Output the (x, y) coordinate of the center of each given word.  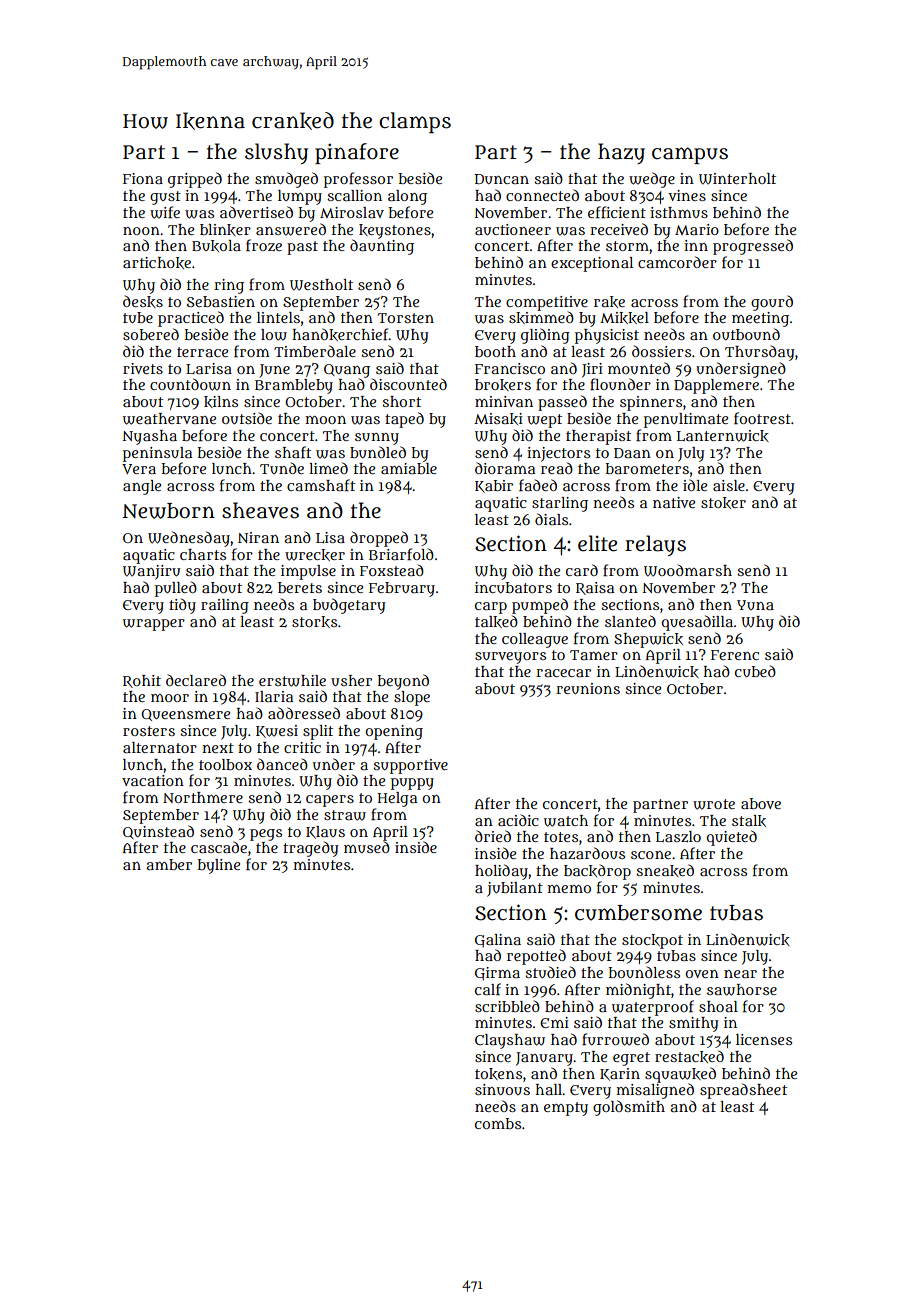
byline (219, 866)
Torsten (405, 318)
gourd (772, 303)
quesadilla (697, 623)
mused (367, 847)
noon (141, 231)
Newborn (168, 511)
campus (690, 155)
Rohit (142, 681)
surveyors (510, 658)
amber (169, 864)
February (402, 589)
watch (566, 821)
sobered (151, 334)
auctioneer (513, 229)
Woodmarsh (688, 570)
